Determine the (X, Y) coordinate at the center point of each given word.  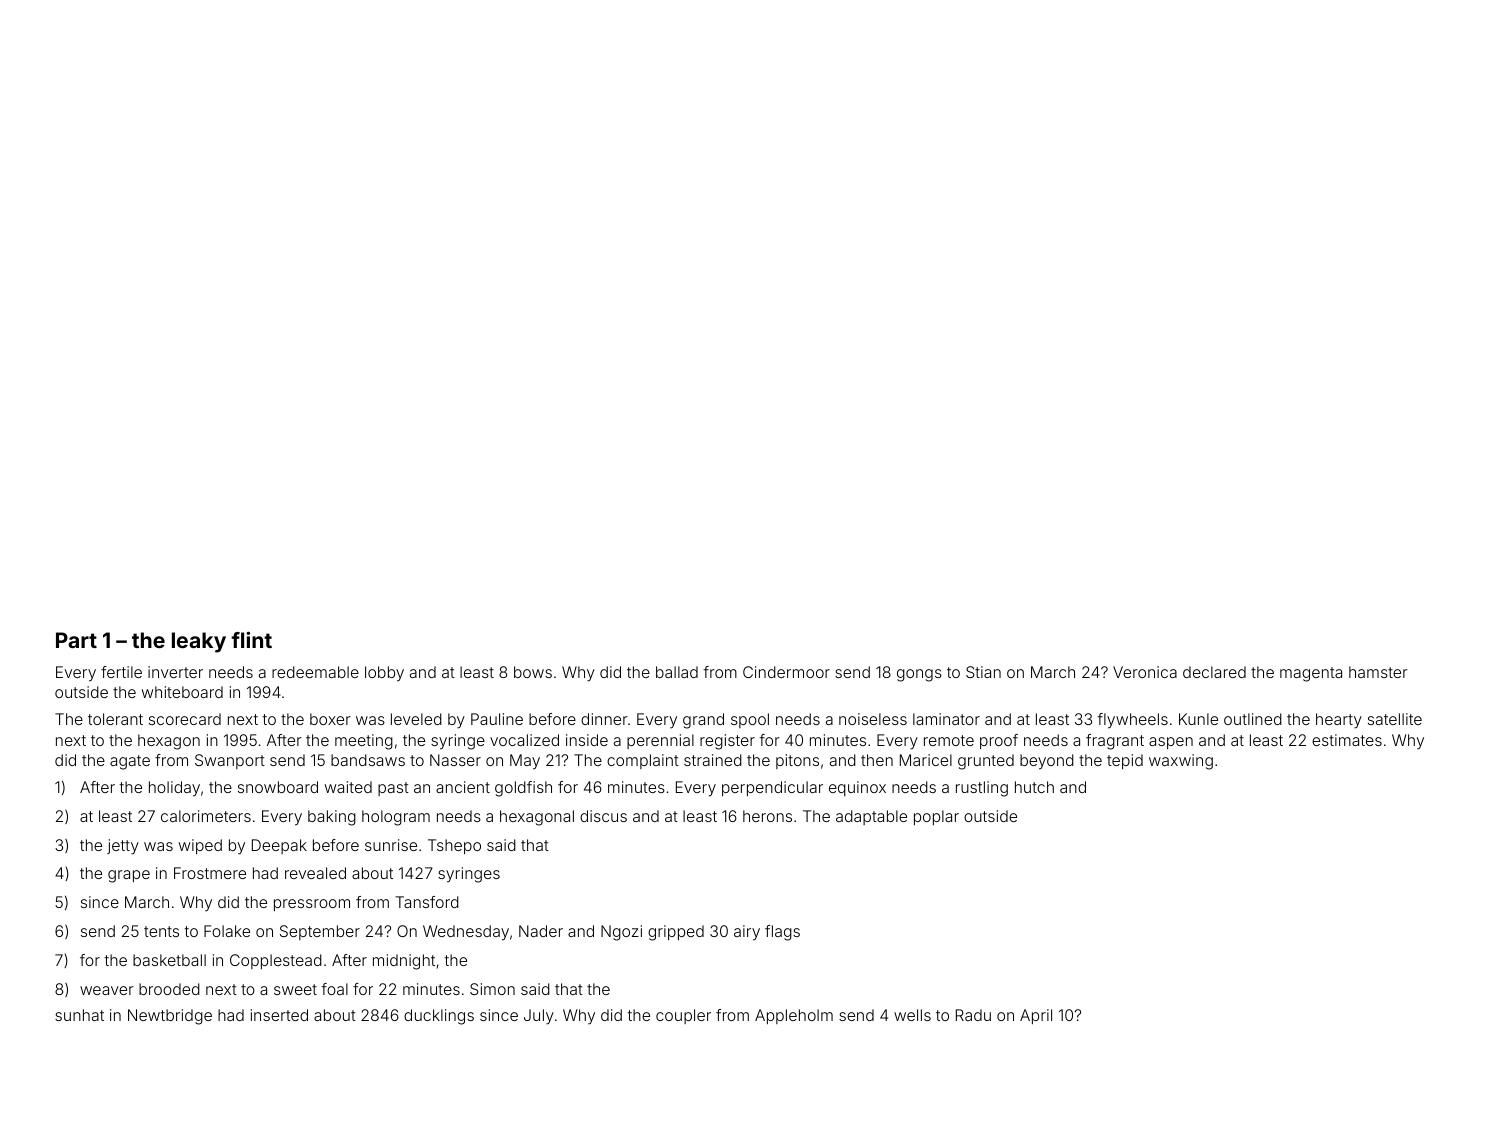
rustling (982, 789)
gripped (676, 933)
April (1036, 1016)
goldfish (523, 789)
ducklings (439, 1017)
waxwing (1181, 762)
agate (130, 762)
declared (1214, 672)
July (539, 1017)
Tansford (427, 902)
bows (533, 672)
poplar (936, 817)
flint (251, 639)
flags (782, 933)
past (393, 789)
